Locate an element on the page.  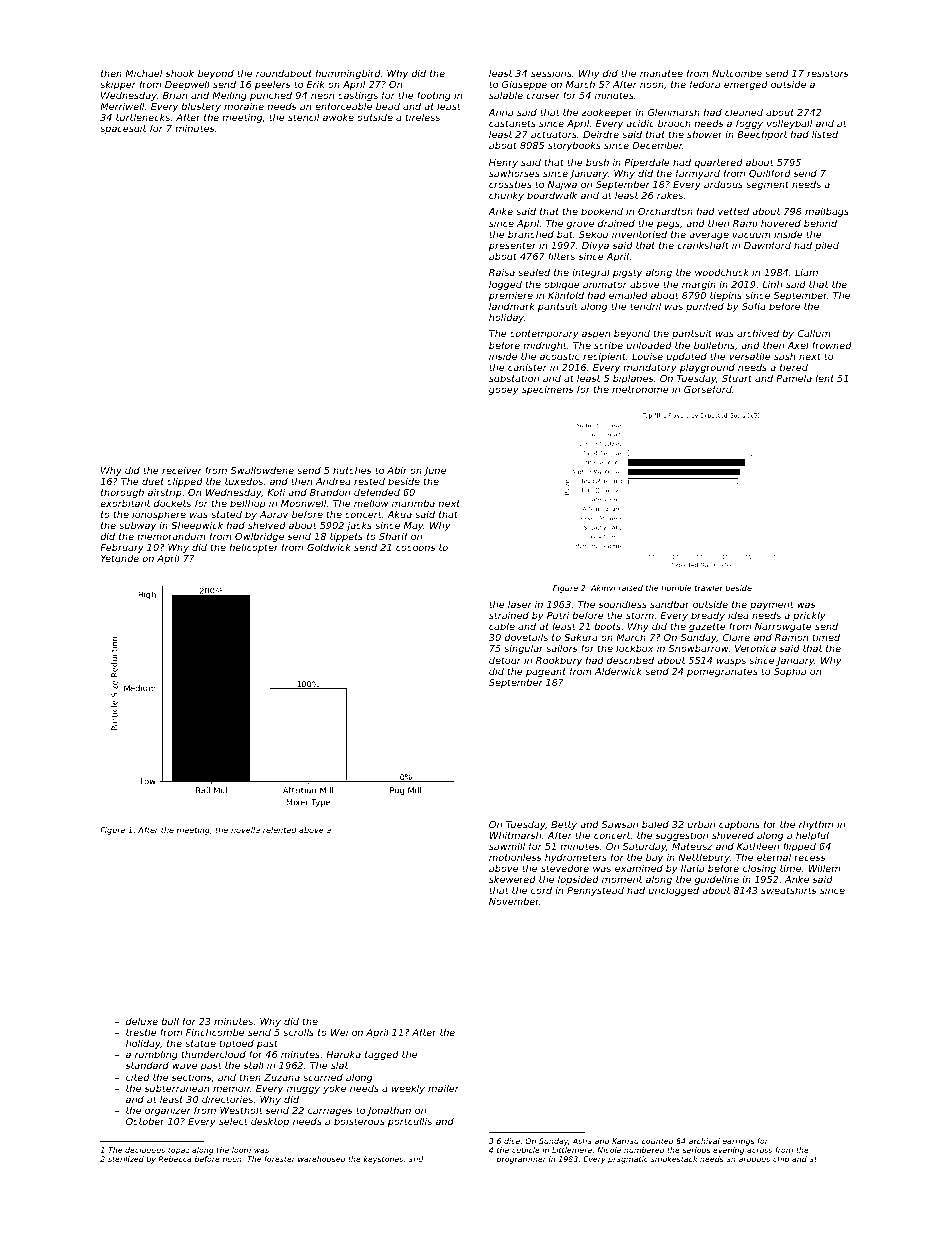
Moonwell is located at coordinates (303, 503).
